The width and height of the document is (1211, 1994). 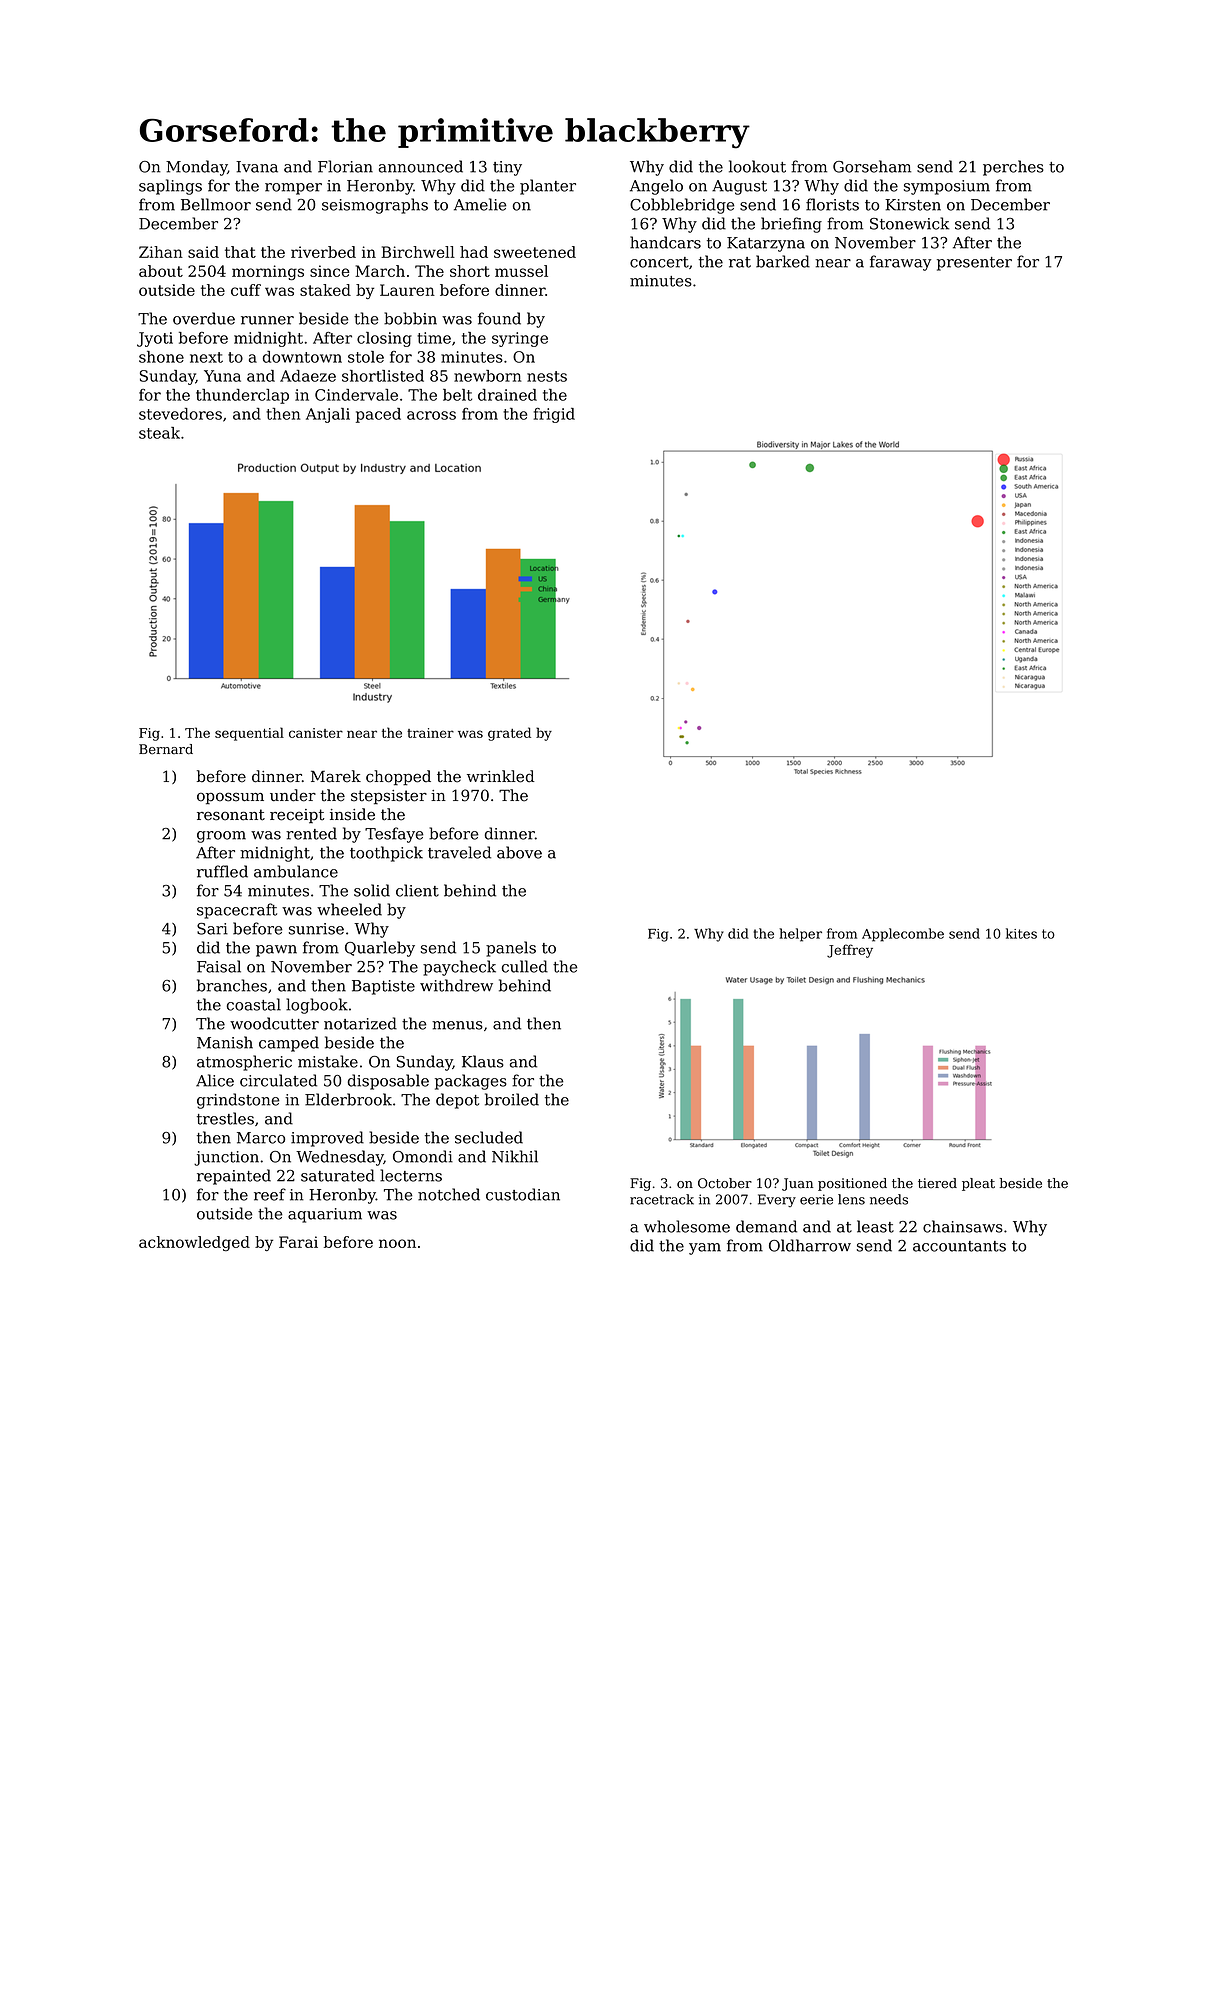 I want to click on frigid, so click(x=554, y=415).
